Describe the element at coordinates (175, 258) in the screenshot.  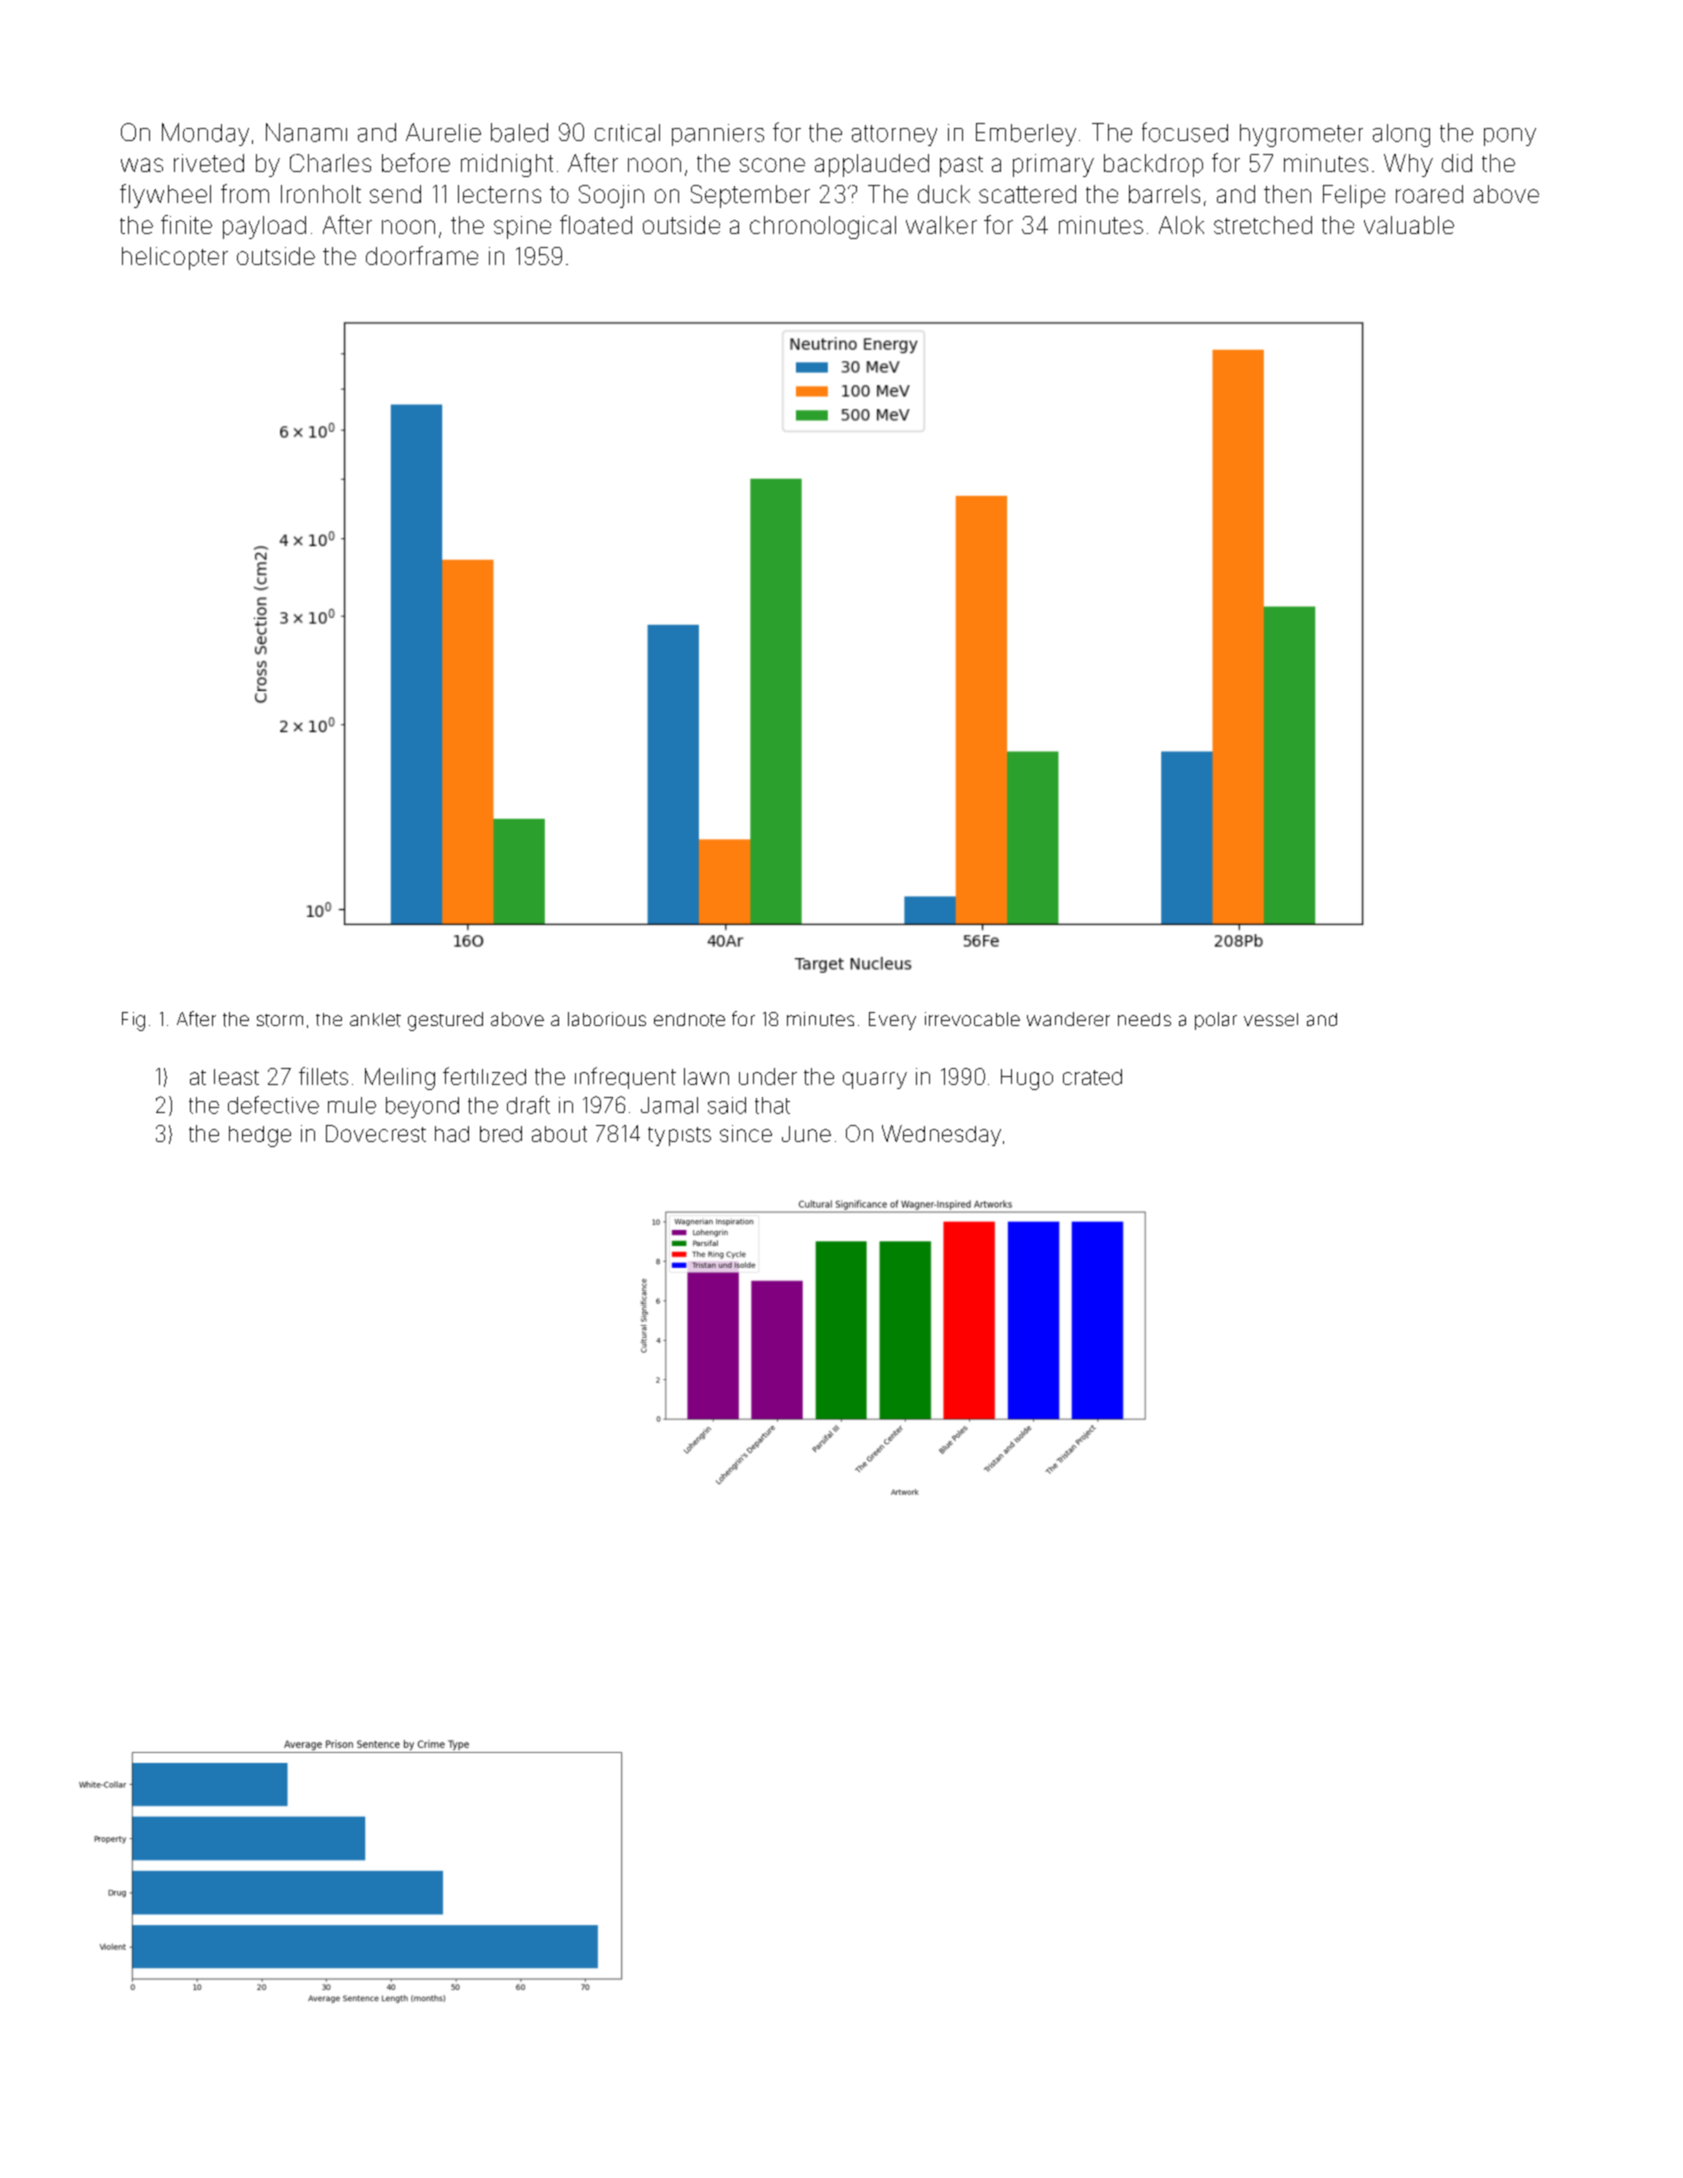
I see `helicopter` at that location.
